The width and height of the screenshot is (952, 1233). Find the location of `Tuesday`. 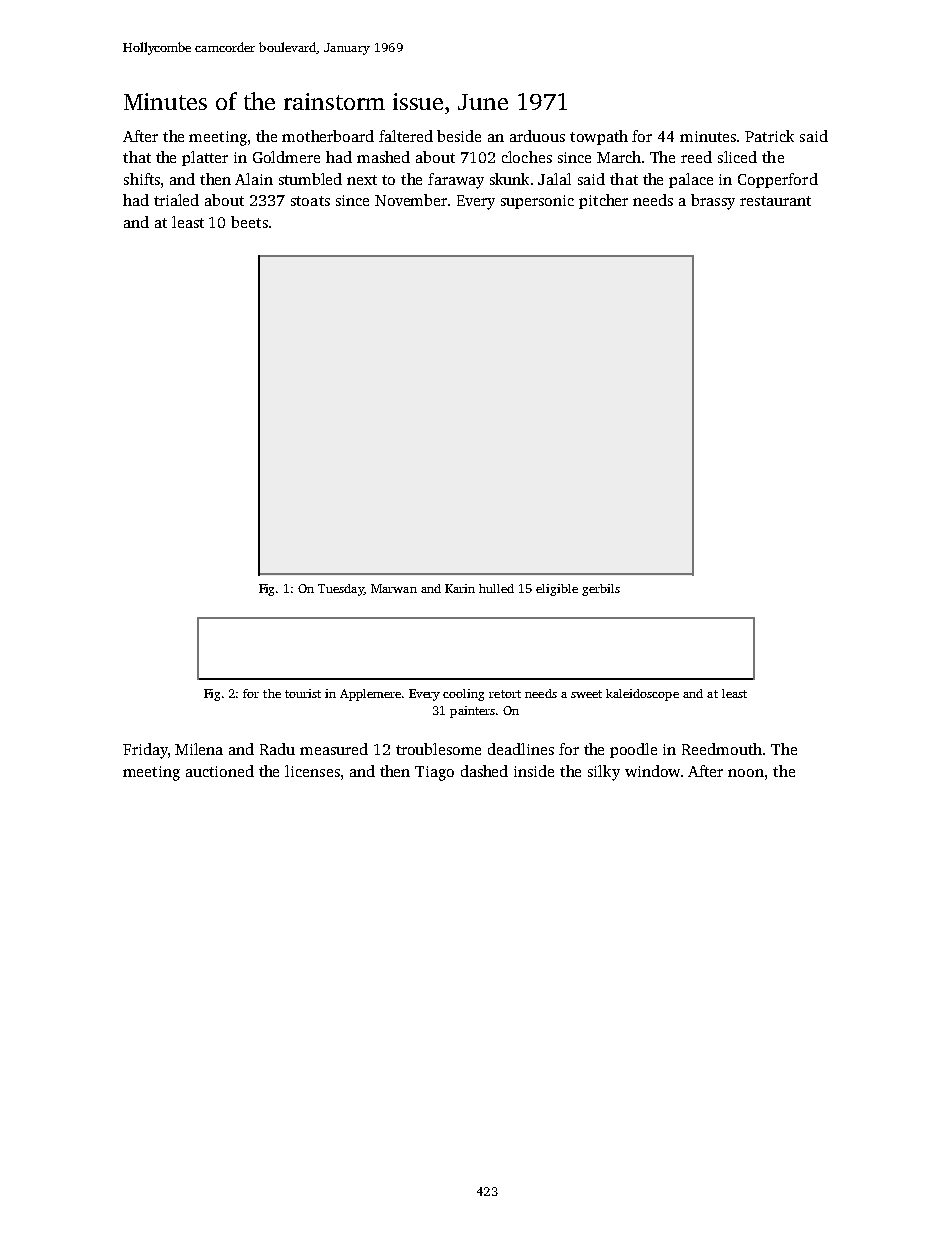

Tuesday is located at coordinates (341, 590).
